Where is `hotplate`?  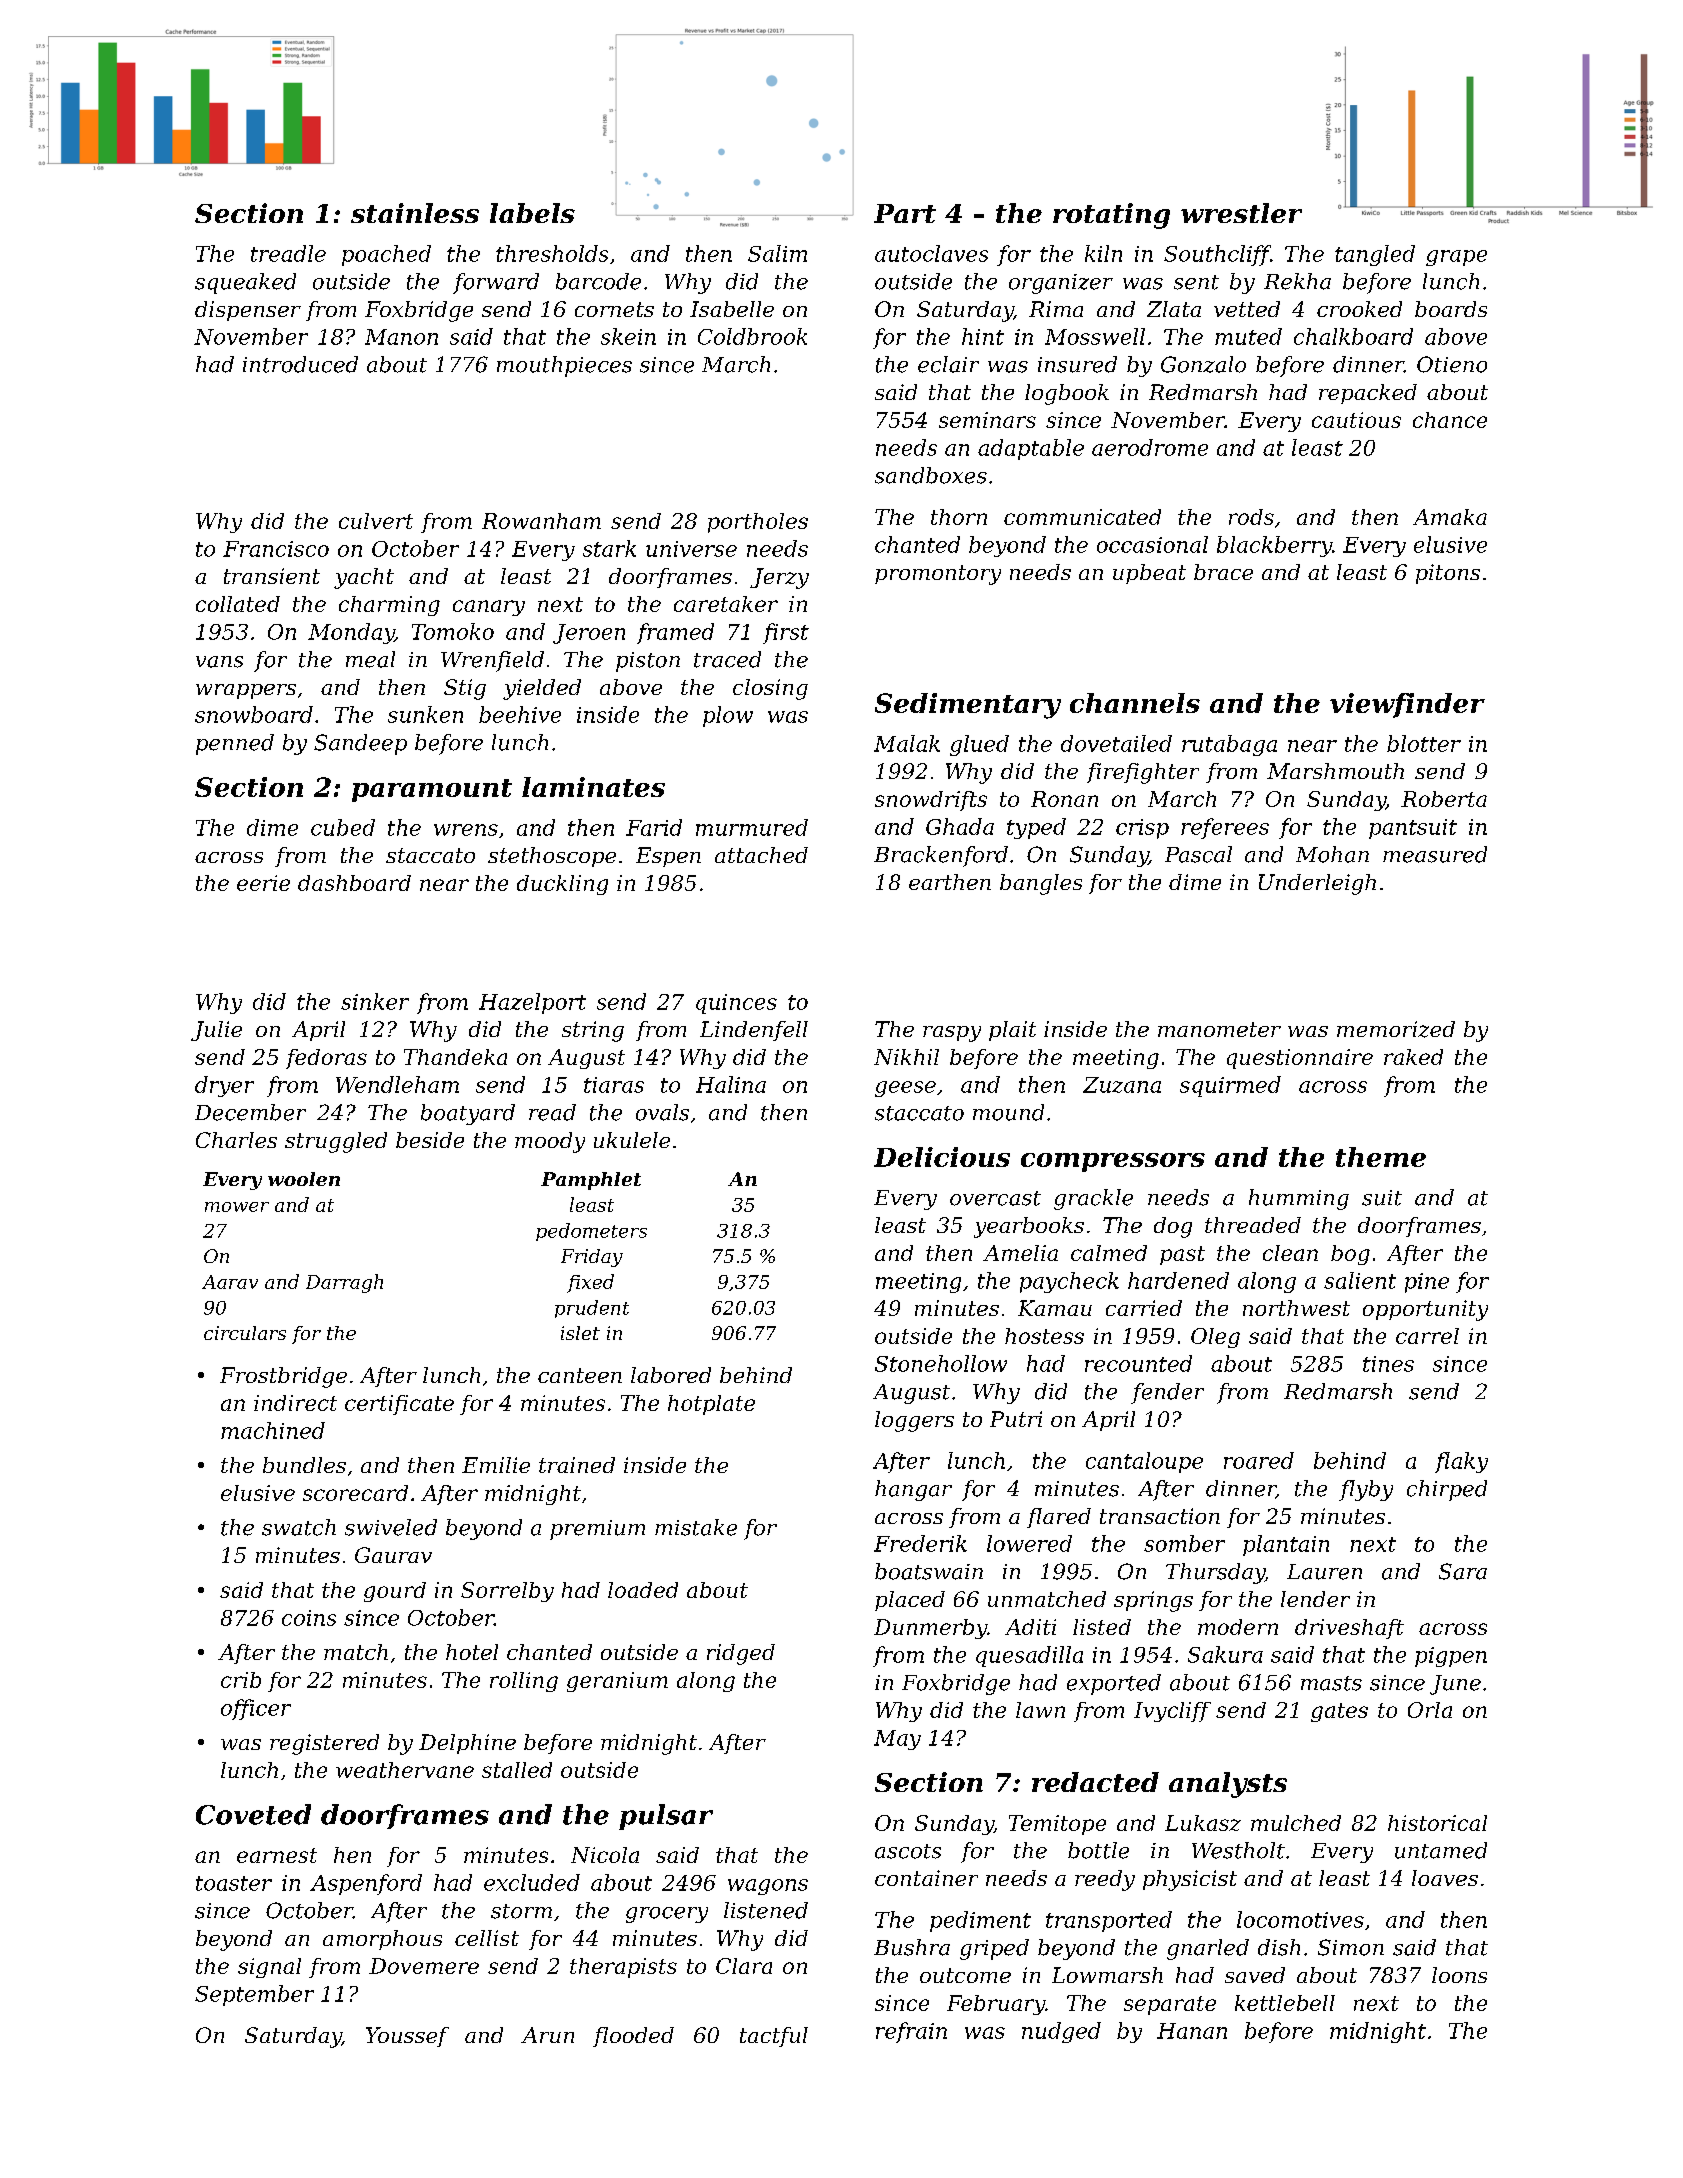
hotplate is located at coordinates (711, 1405).
